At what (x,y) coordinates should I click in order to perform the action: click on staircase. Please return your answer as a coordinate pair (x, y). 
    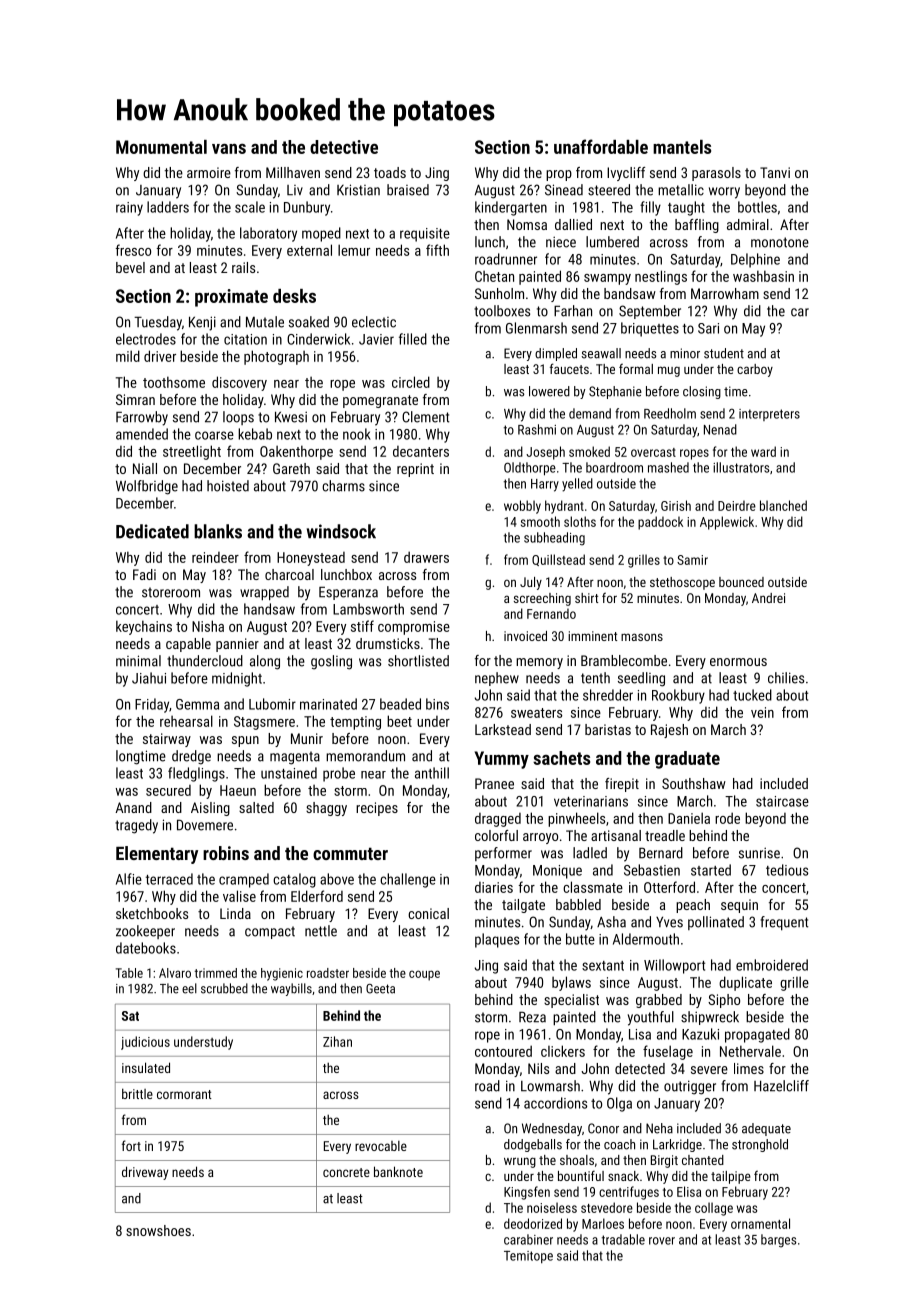
    Looking at the image, I should click on (782, 801).
